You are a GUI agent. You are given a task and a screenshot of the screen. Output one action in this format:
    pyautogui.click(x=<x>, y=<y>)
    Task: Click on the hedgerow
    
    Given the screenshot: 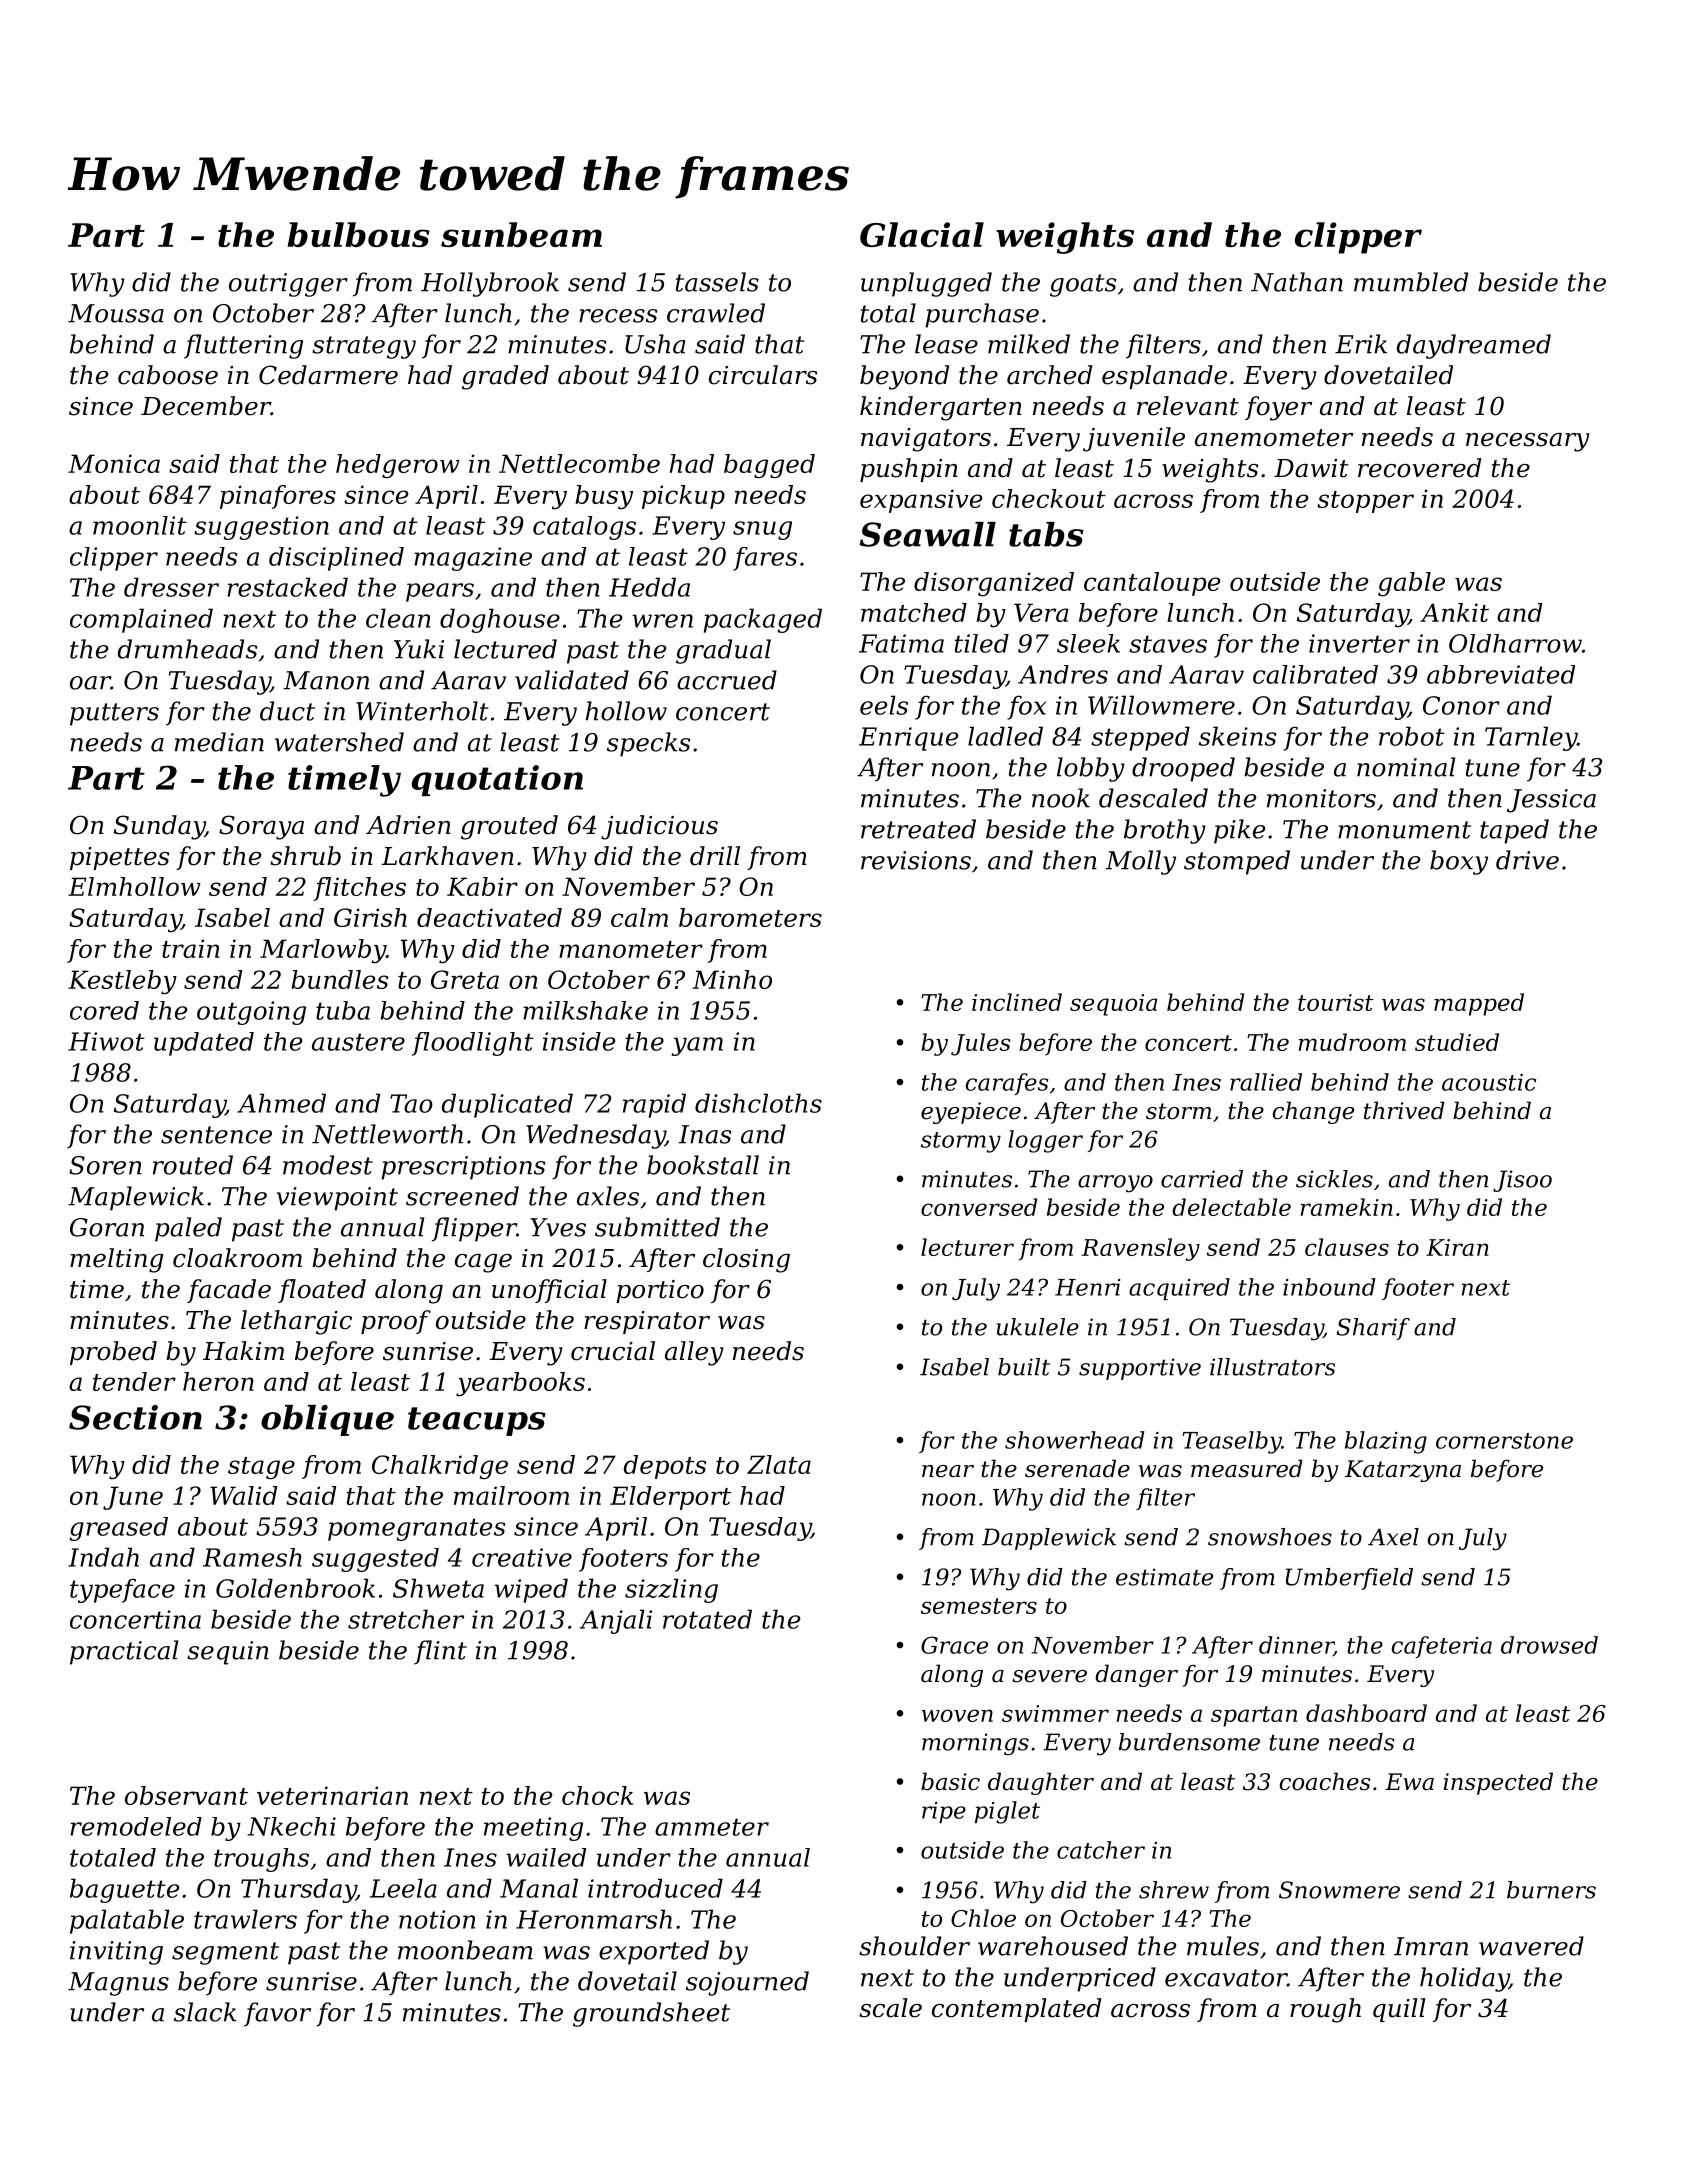 What is the action you would take?
    pyautogui.click(x=398, y=466)
